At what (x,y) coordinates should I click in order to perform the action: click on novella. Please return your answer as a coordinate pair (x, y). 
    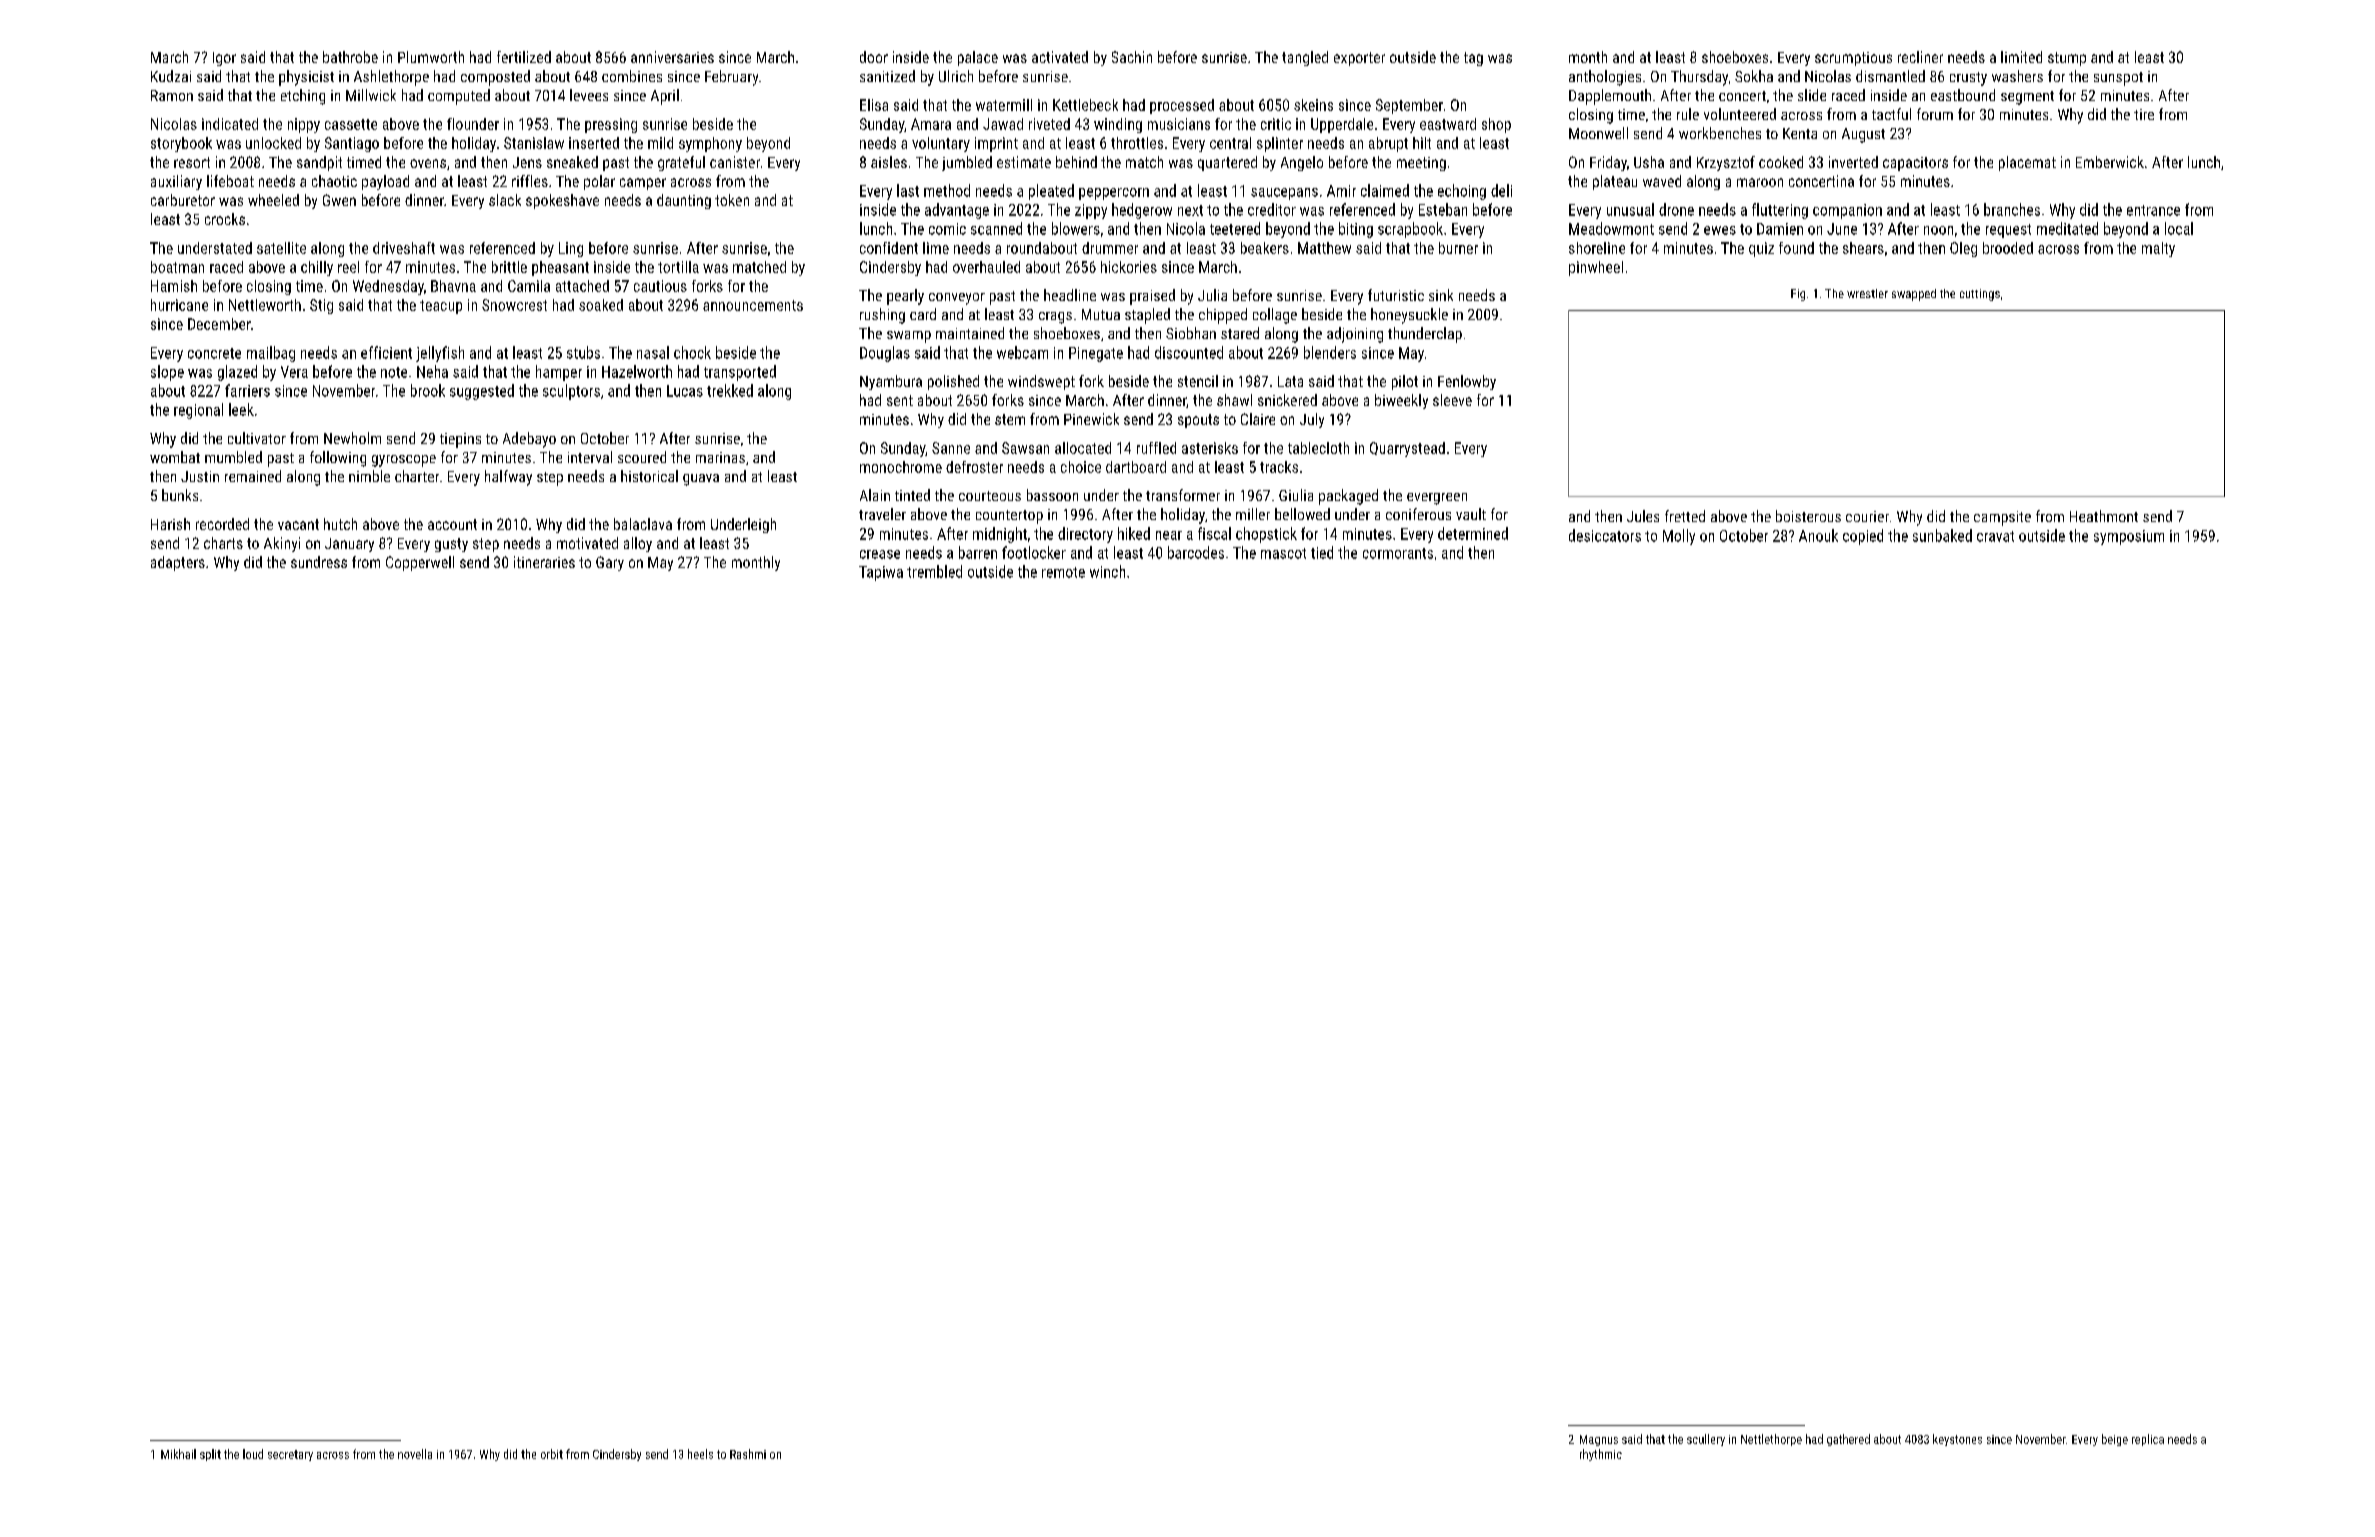
    Looking at the image, I should click on (415, 1454).
